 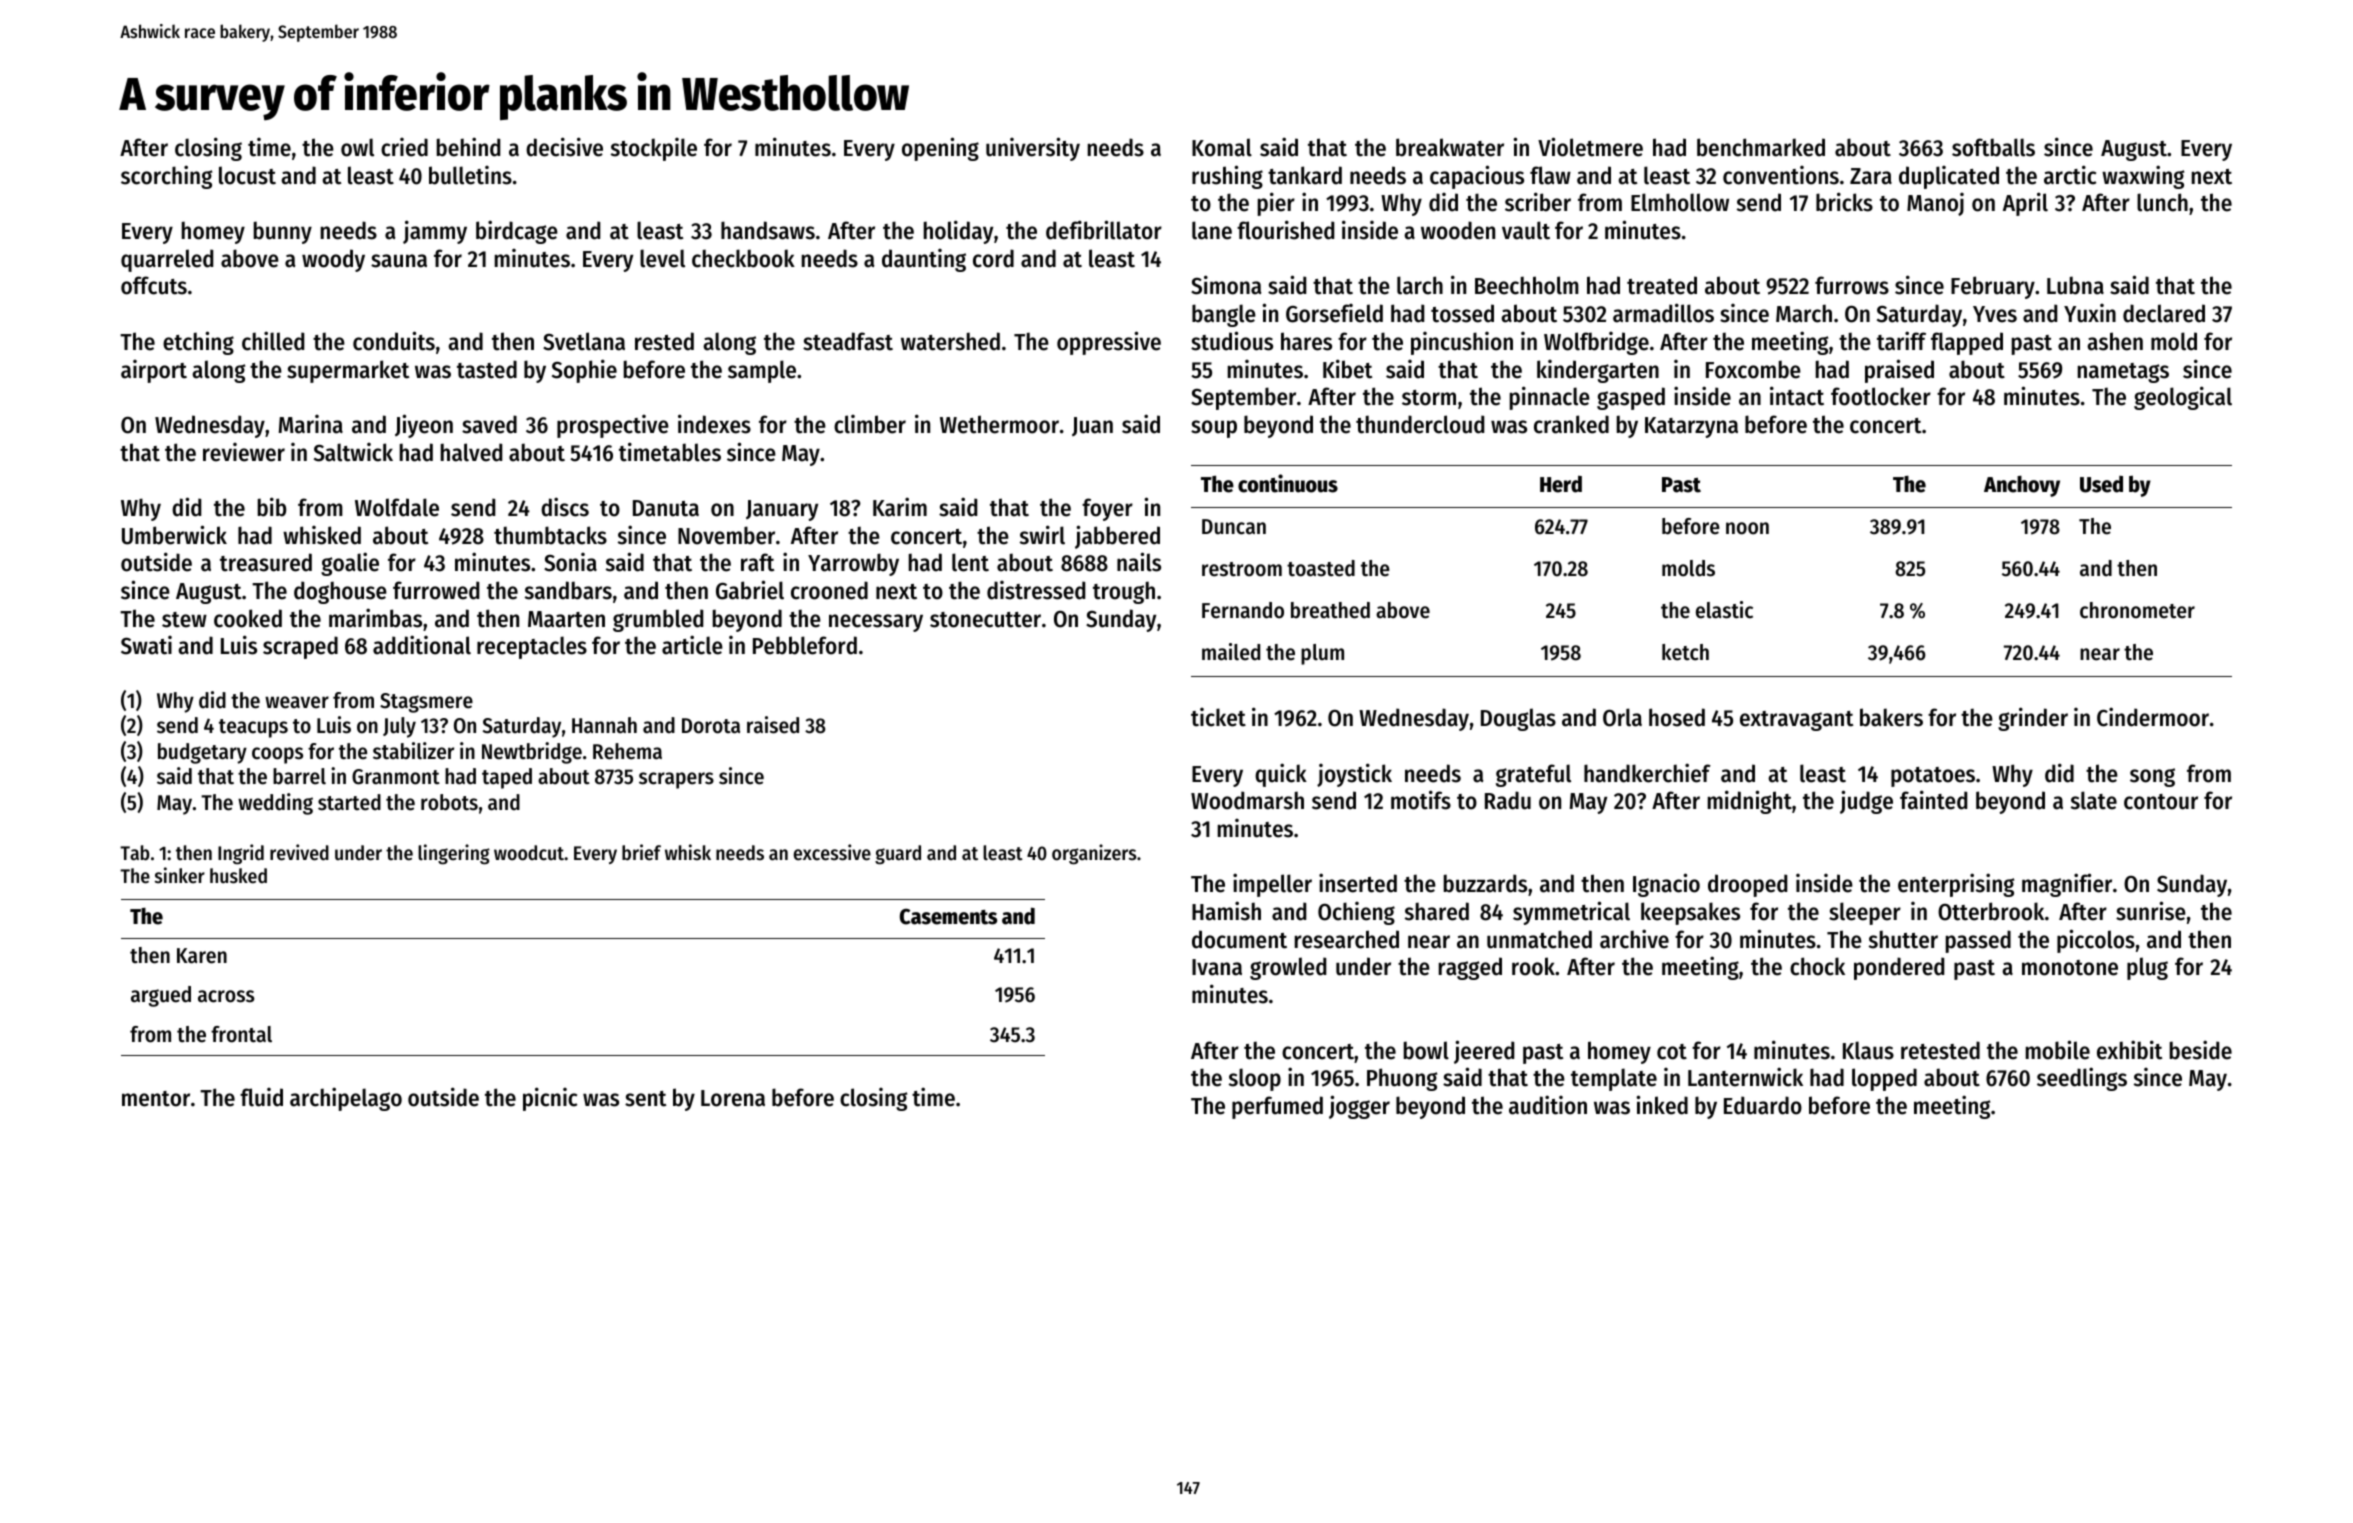 I want to click on mobile, so click(x=2058, y=1050).
